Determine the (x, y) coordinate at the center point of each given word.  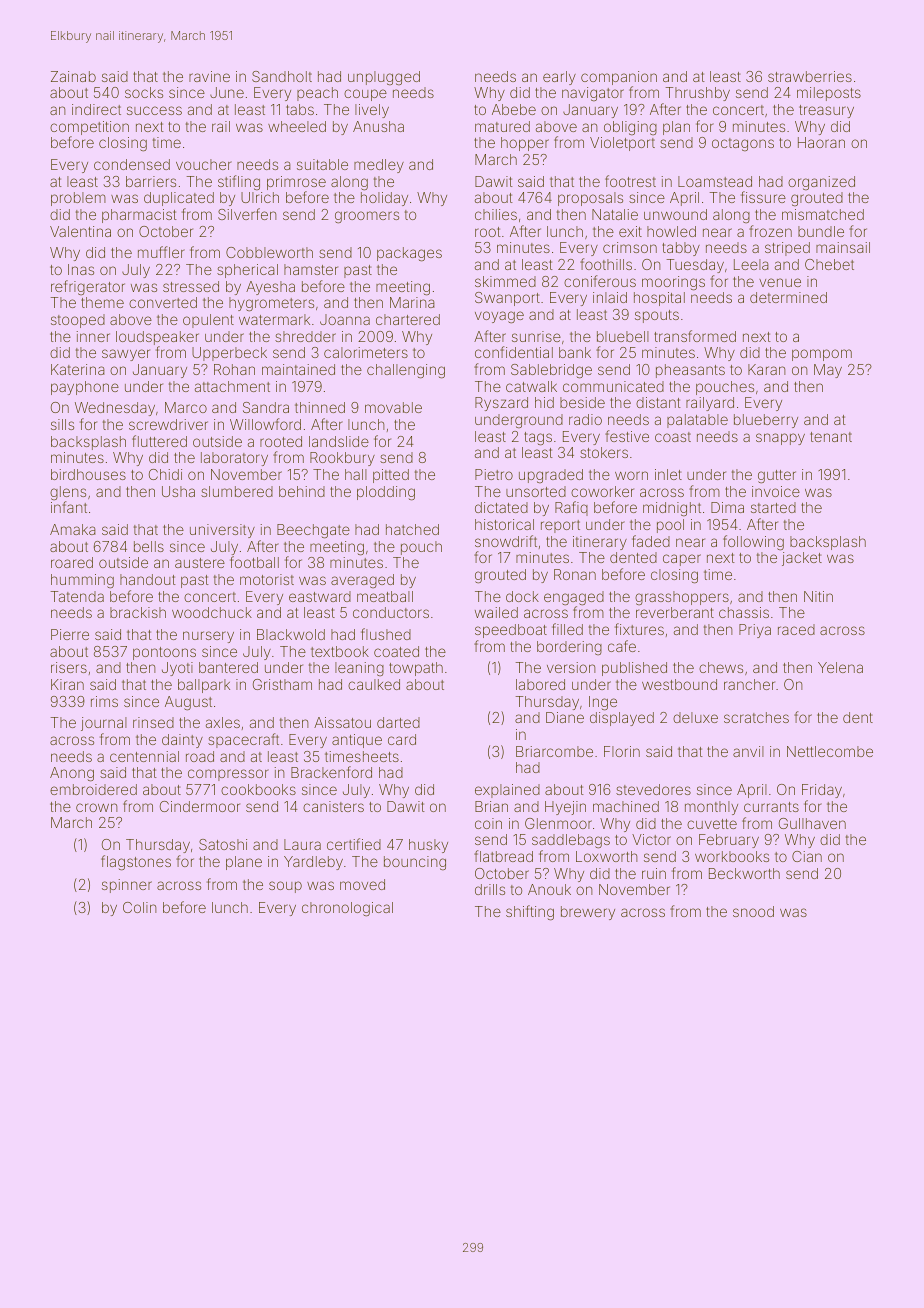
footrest (630, 181)
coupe (365, 95)
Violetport (622, 144)
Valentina (80, 231)
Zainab (73, 76)
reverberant (675, 612)
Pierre (70, 634)
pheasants (690, 371)
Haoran (821, 142)
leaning (359, 669)
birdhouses (88, 474)
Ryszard (501, 404)
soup (285, 887)
